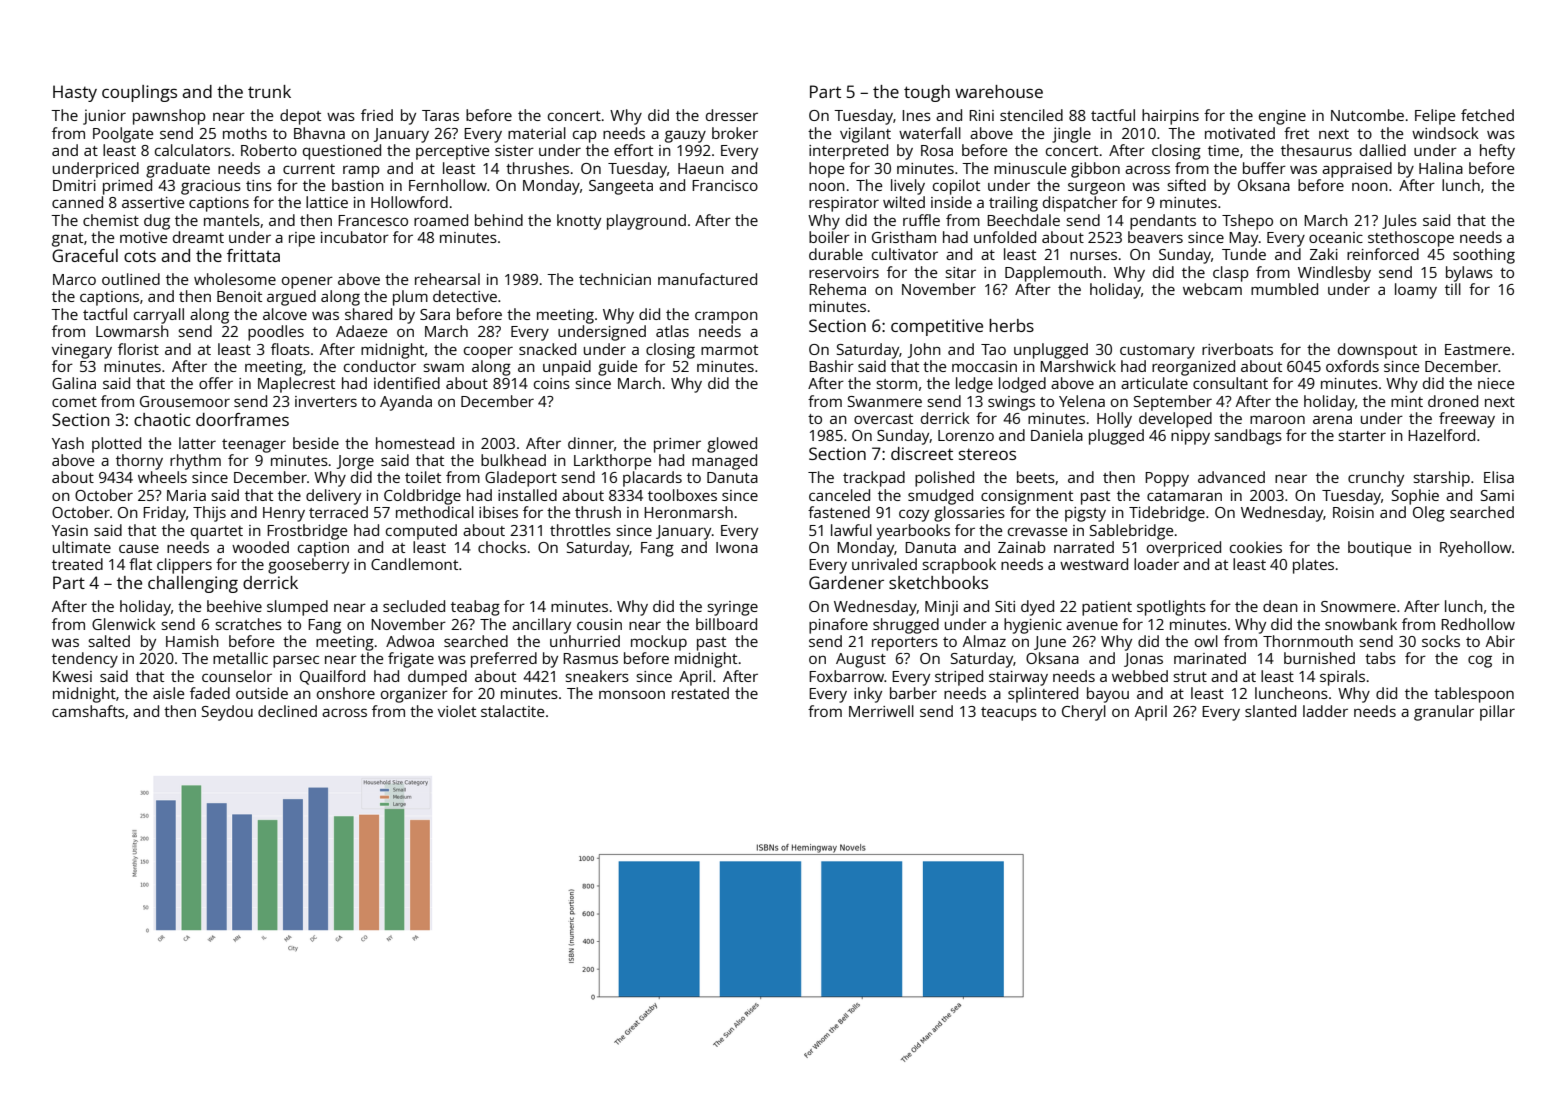  Describe the element at coordinates (77, 202) in the image. I see `canned` at that location.
